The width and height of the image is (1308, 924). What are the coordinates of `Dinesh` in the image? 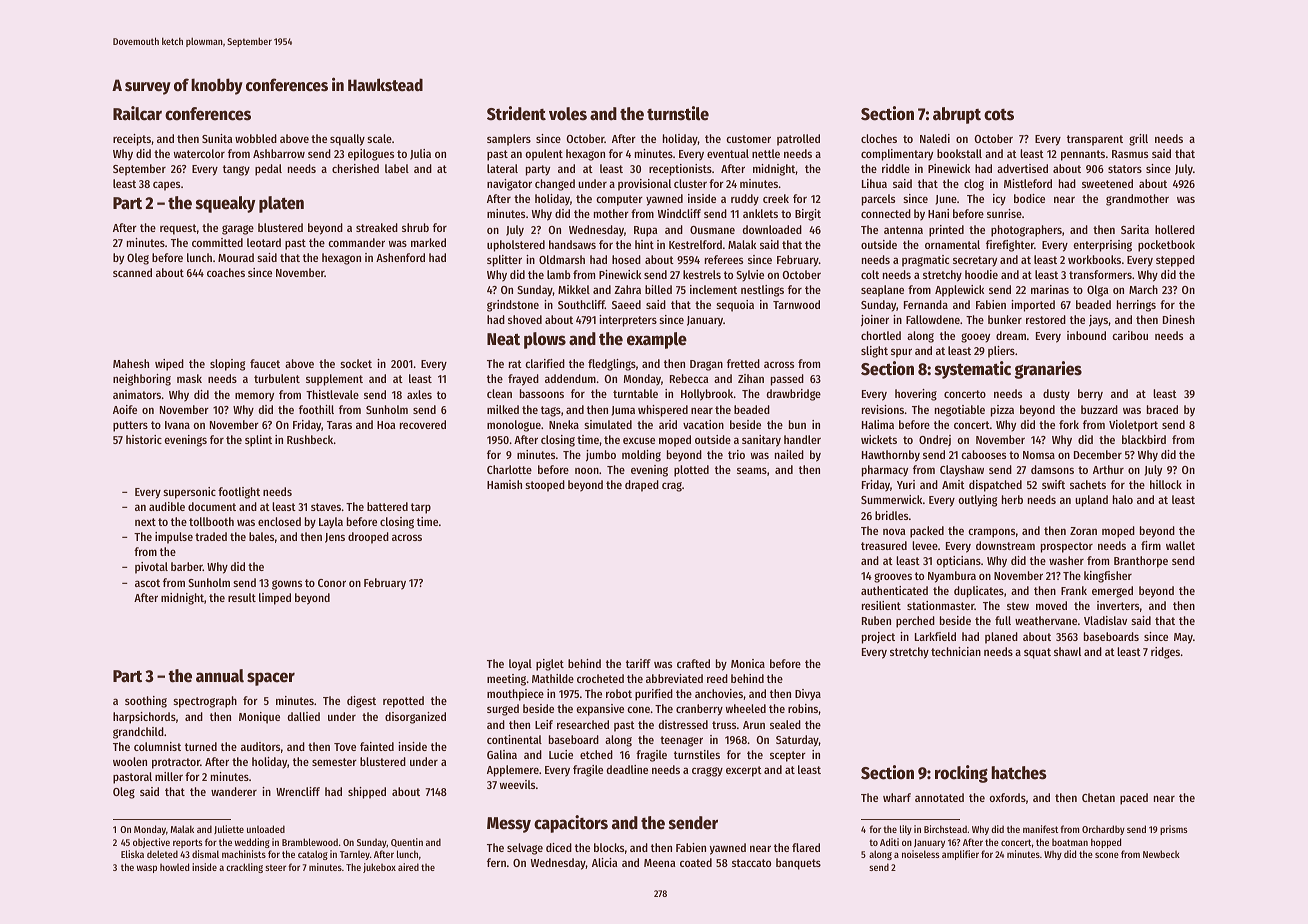 It's located at (1179, 319).
